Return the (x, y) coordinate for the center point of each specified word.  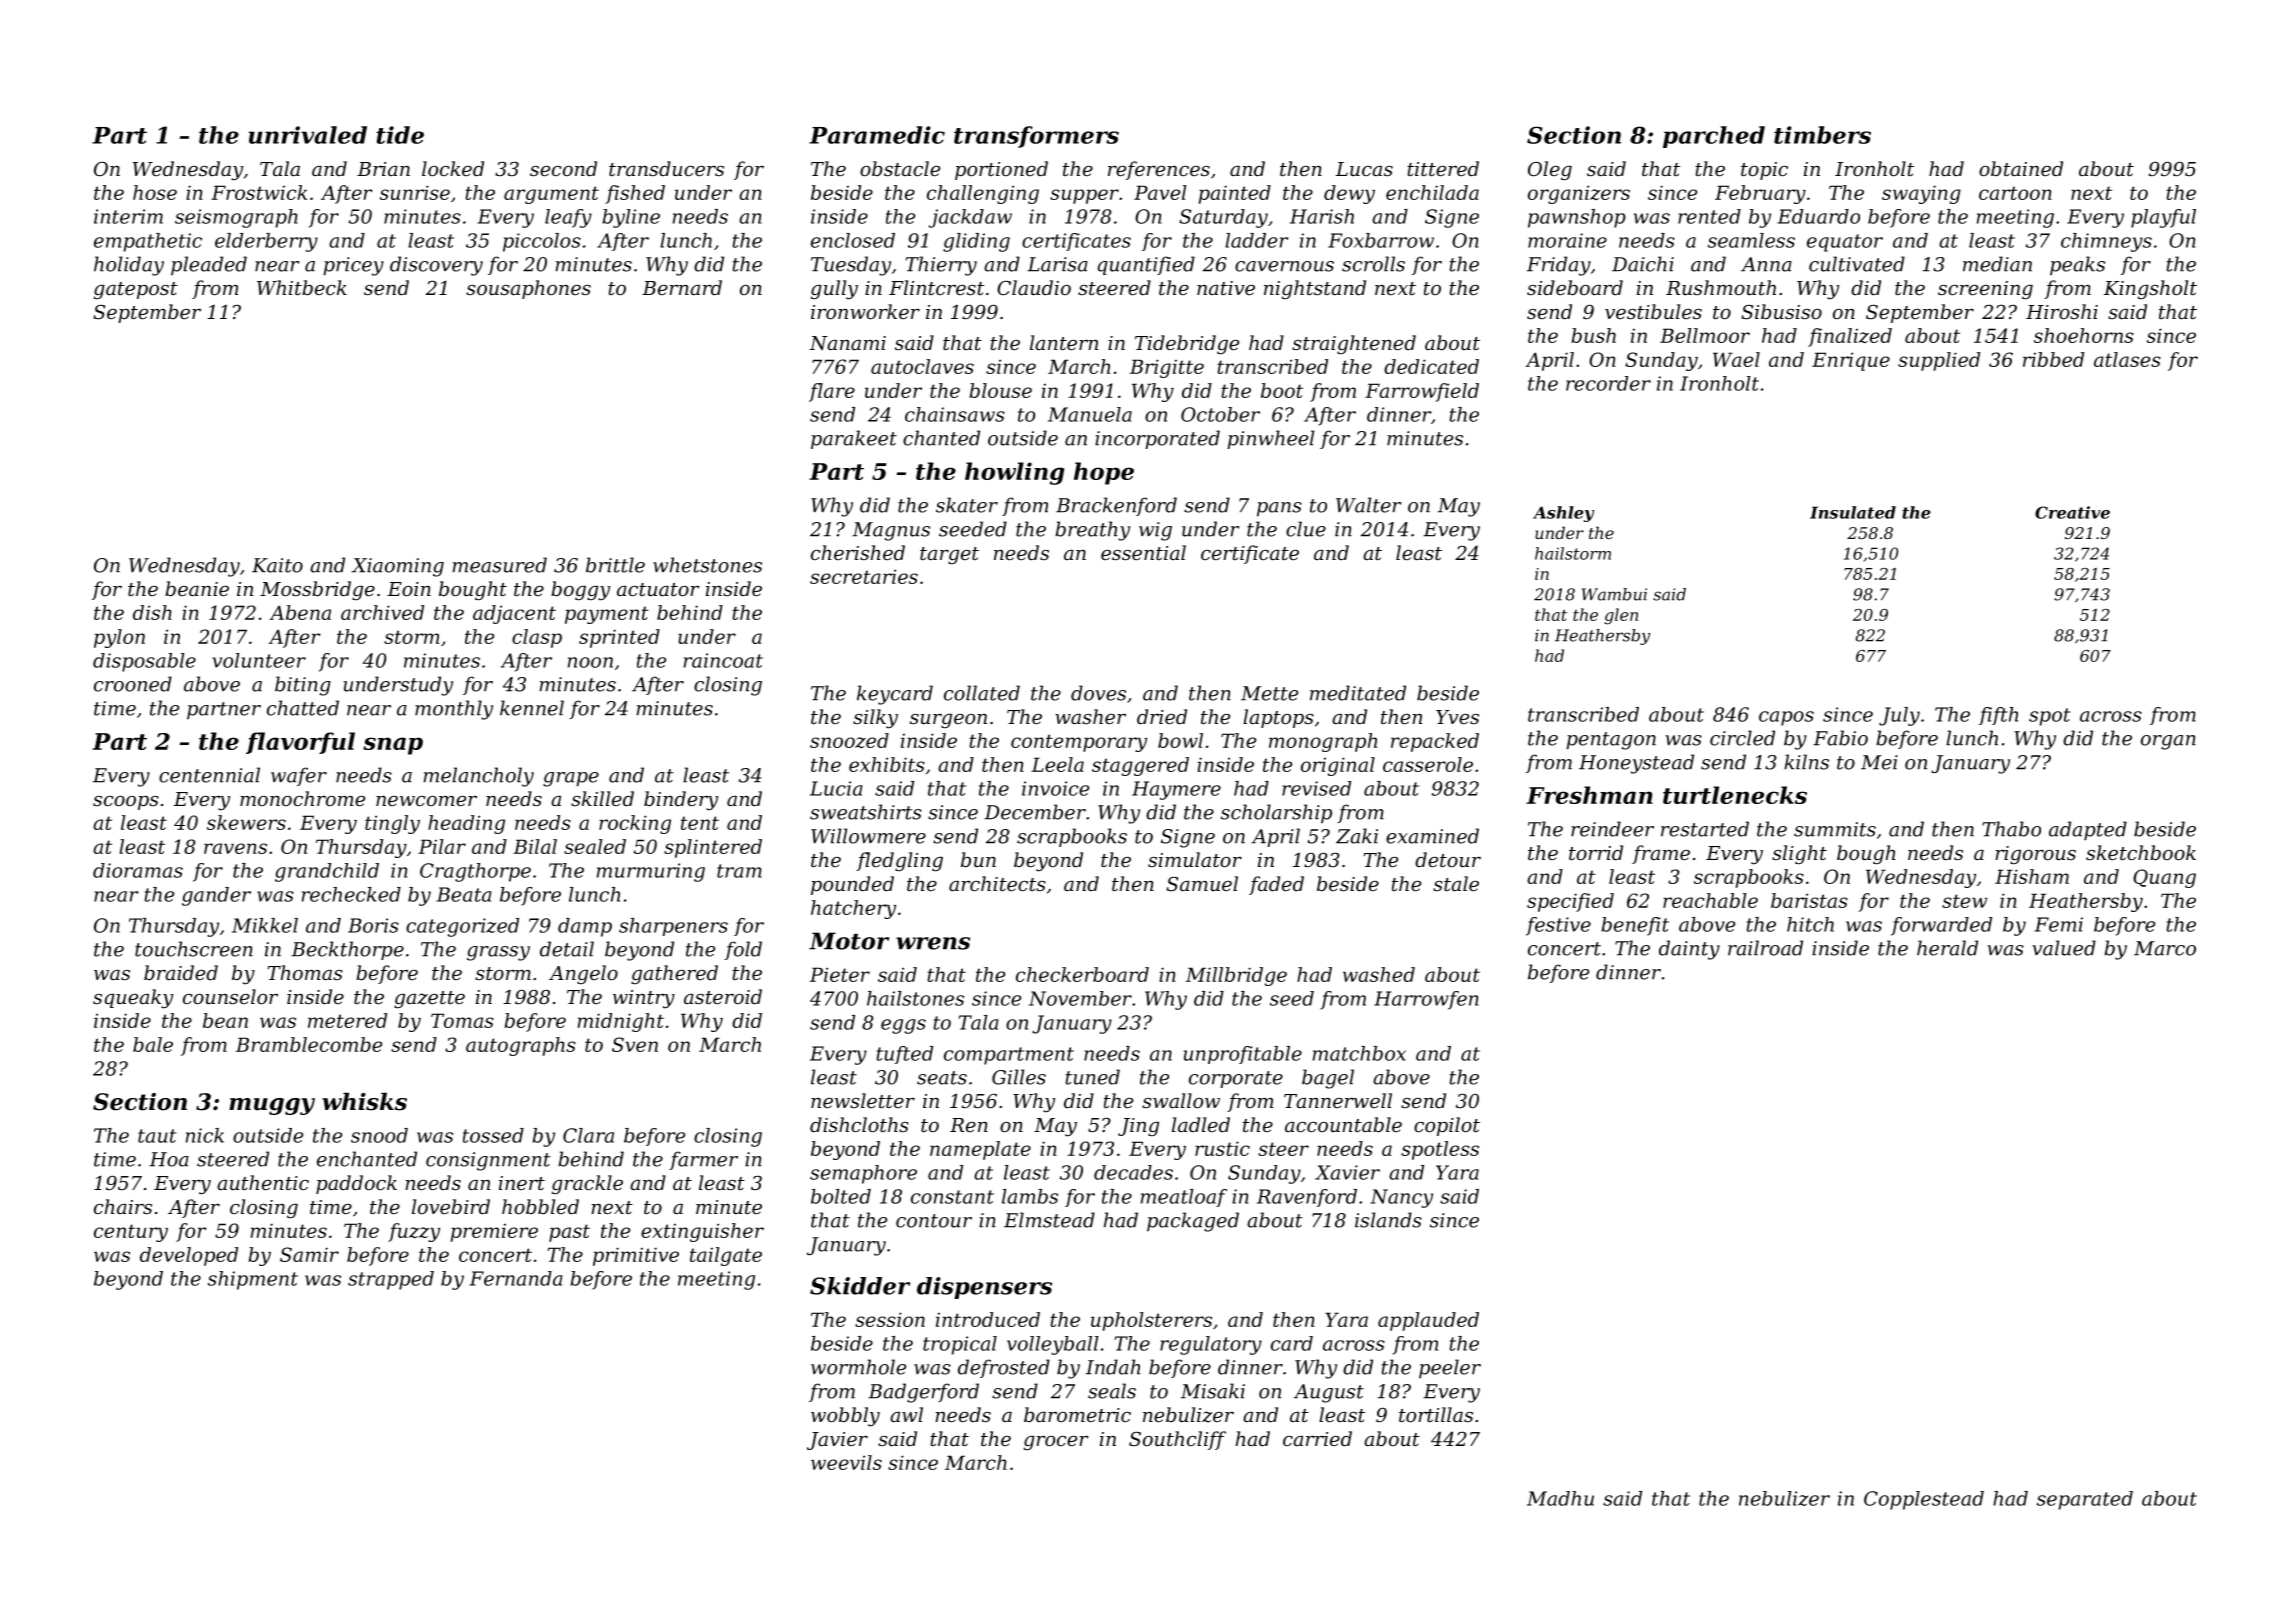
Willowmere (868, 836)
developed (189, 1256)
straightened (1354, 344)
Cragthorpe (475, 872)
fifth (1998, 716)
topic (1764, 171)
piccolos (542, 242)
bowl (1180, 740)
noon (590, 662)
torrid (1596, 852)
